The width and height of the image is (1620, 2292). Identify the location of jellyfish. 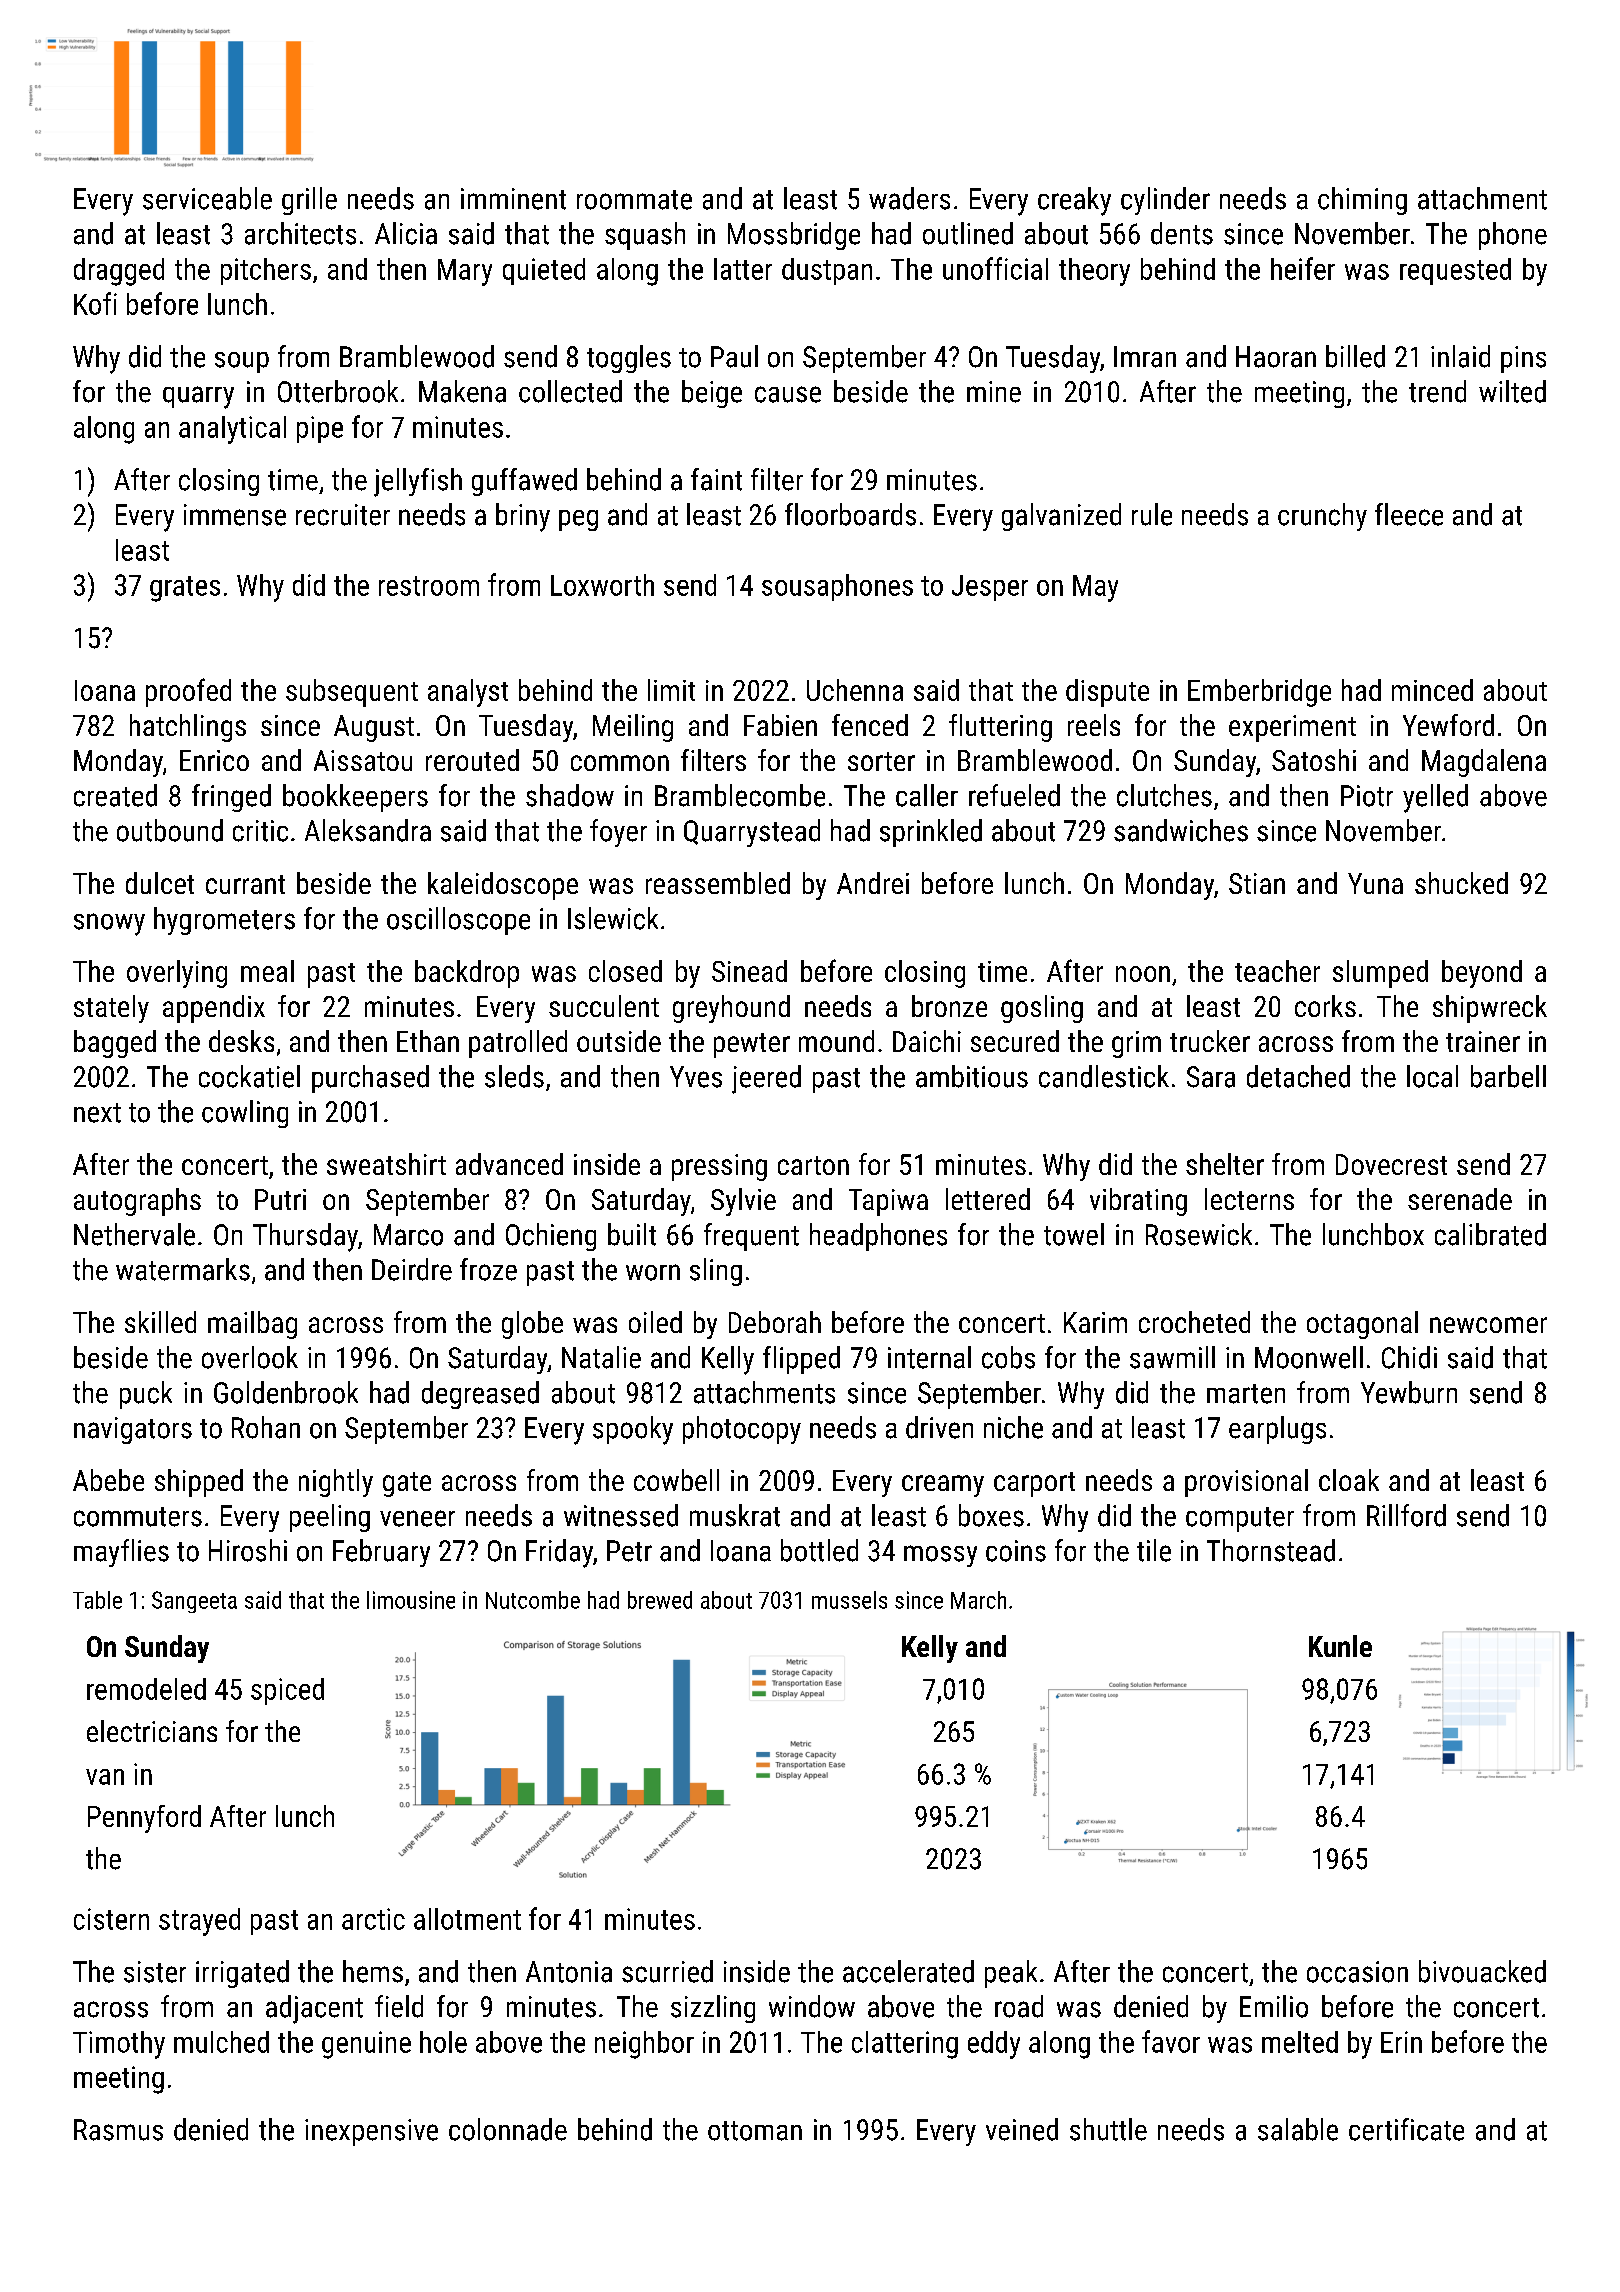
(418, 482).
